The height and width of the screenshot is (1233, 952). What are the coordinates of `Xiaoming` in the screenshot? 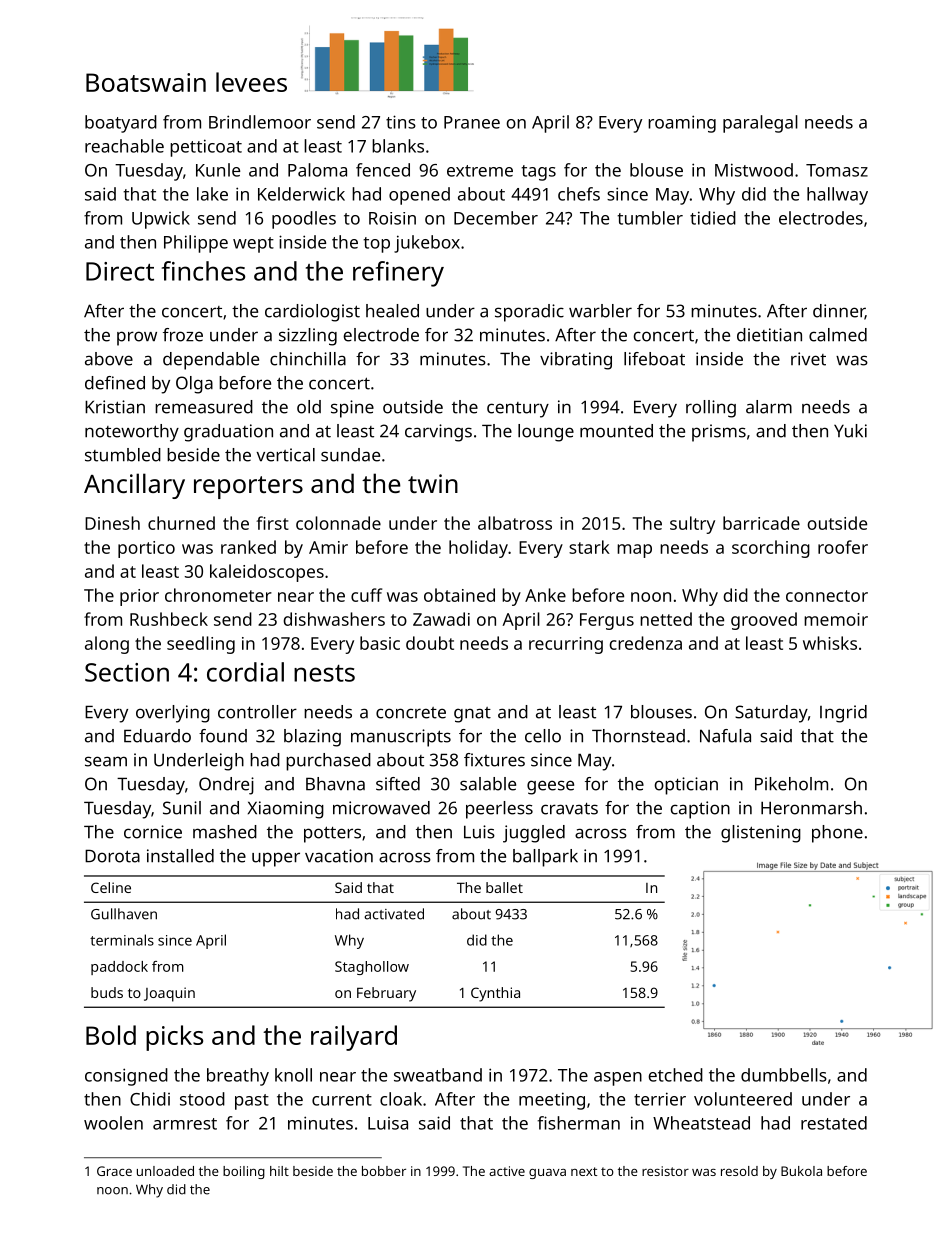 It's located at (286, 810).
